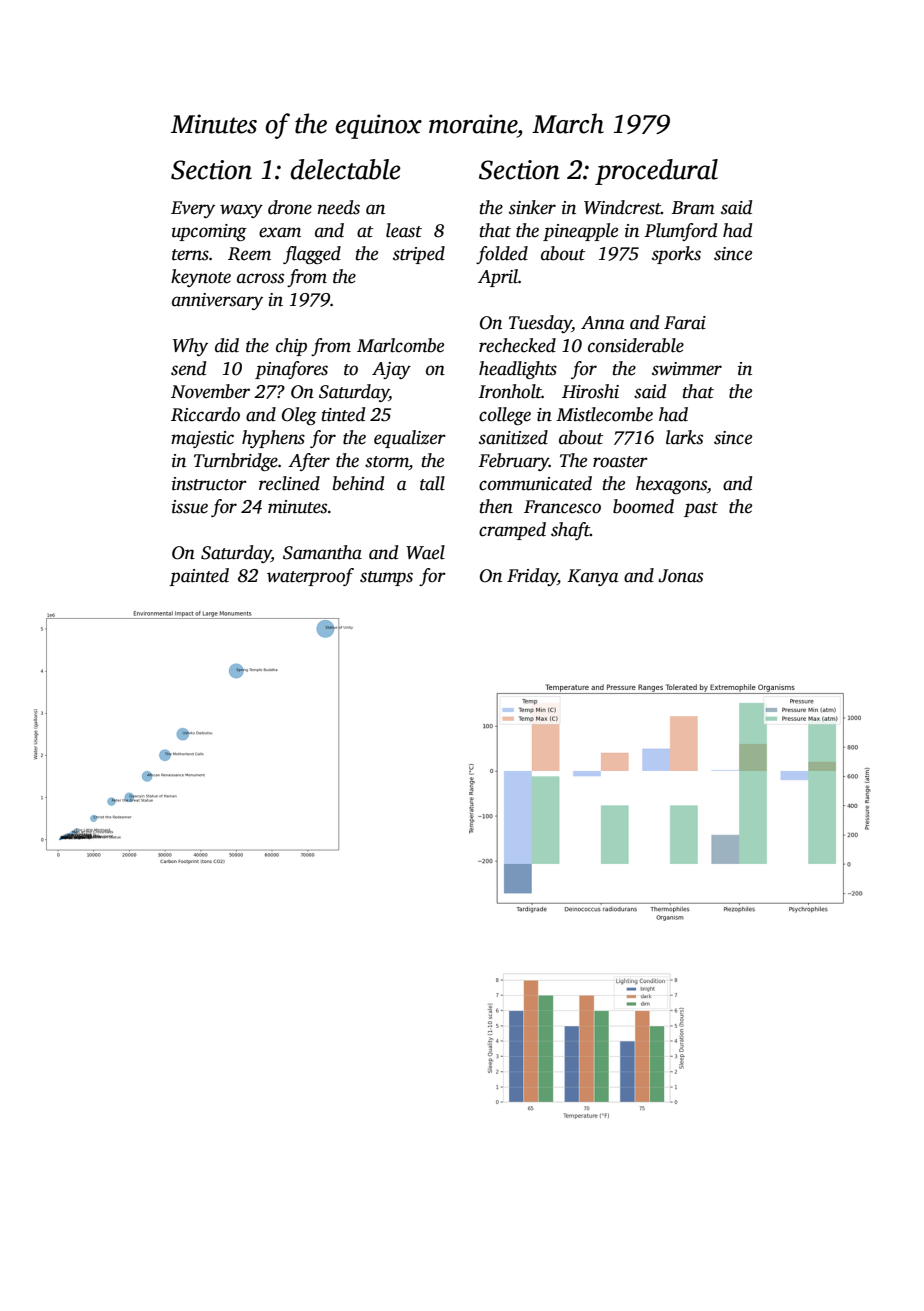 The width and height of the screenshot is (924, 1311). I want to click on stumps, so click(386, 578).
